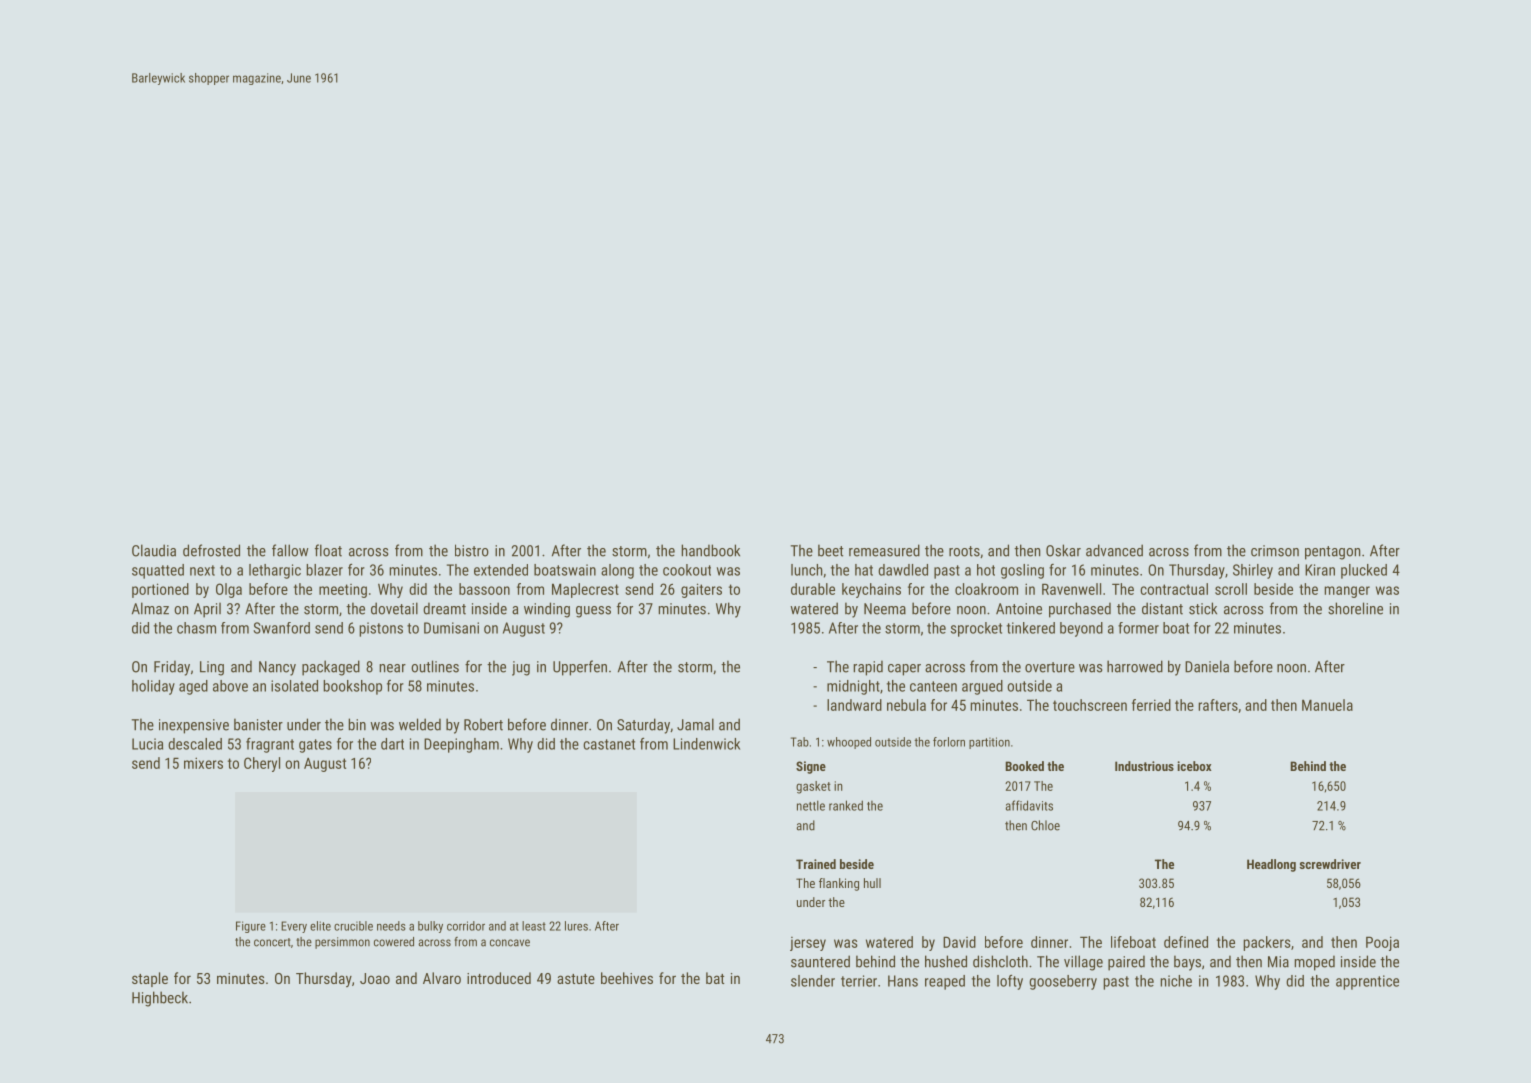 This screenshot has height=1083, width=1531. Describe the element at coordinates (1330, 864) in the screenshot. I see `screwdriver` at that location.
